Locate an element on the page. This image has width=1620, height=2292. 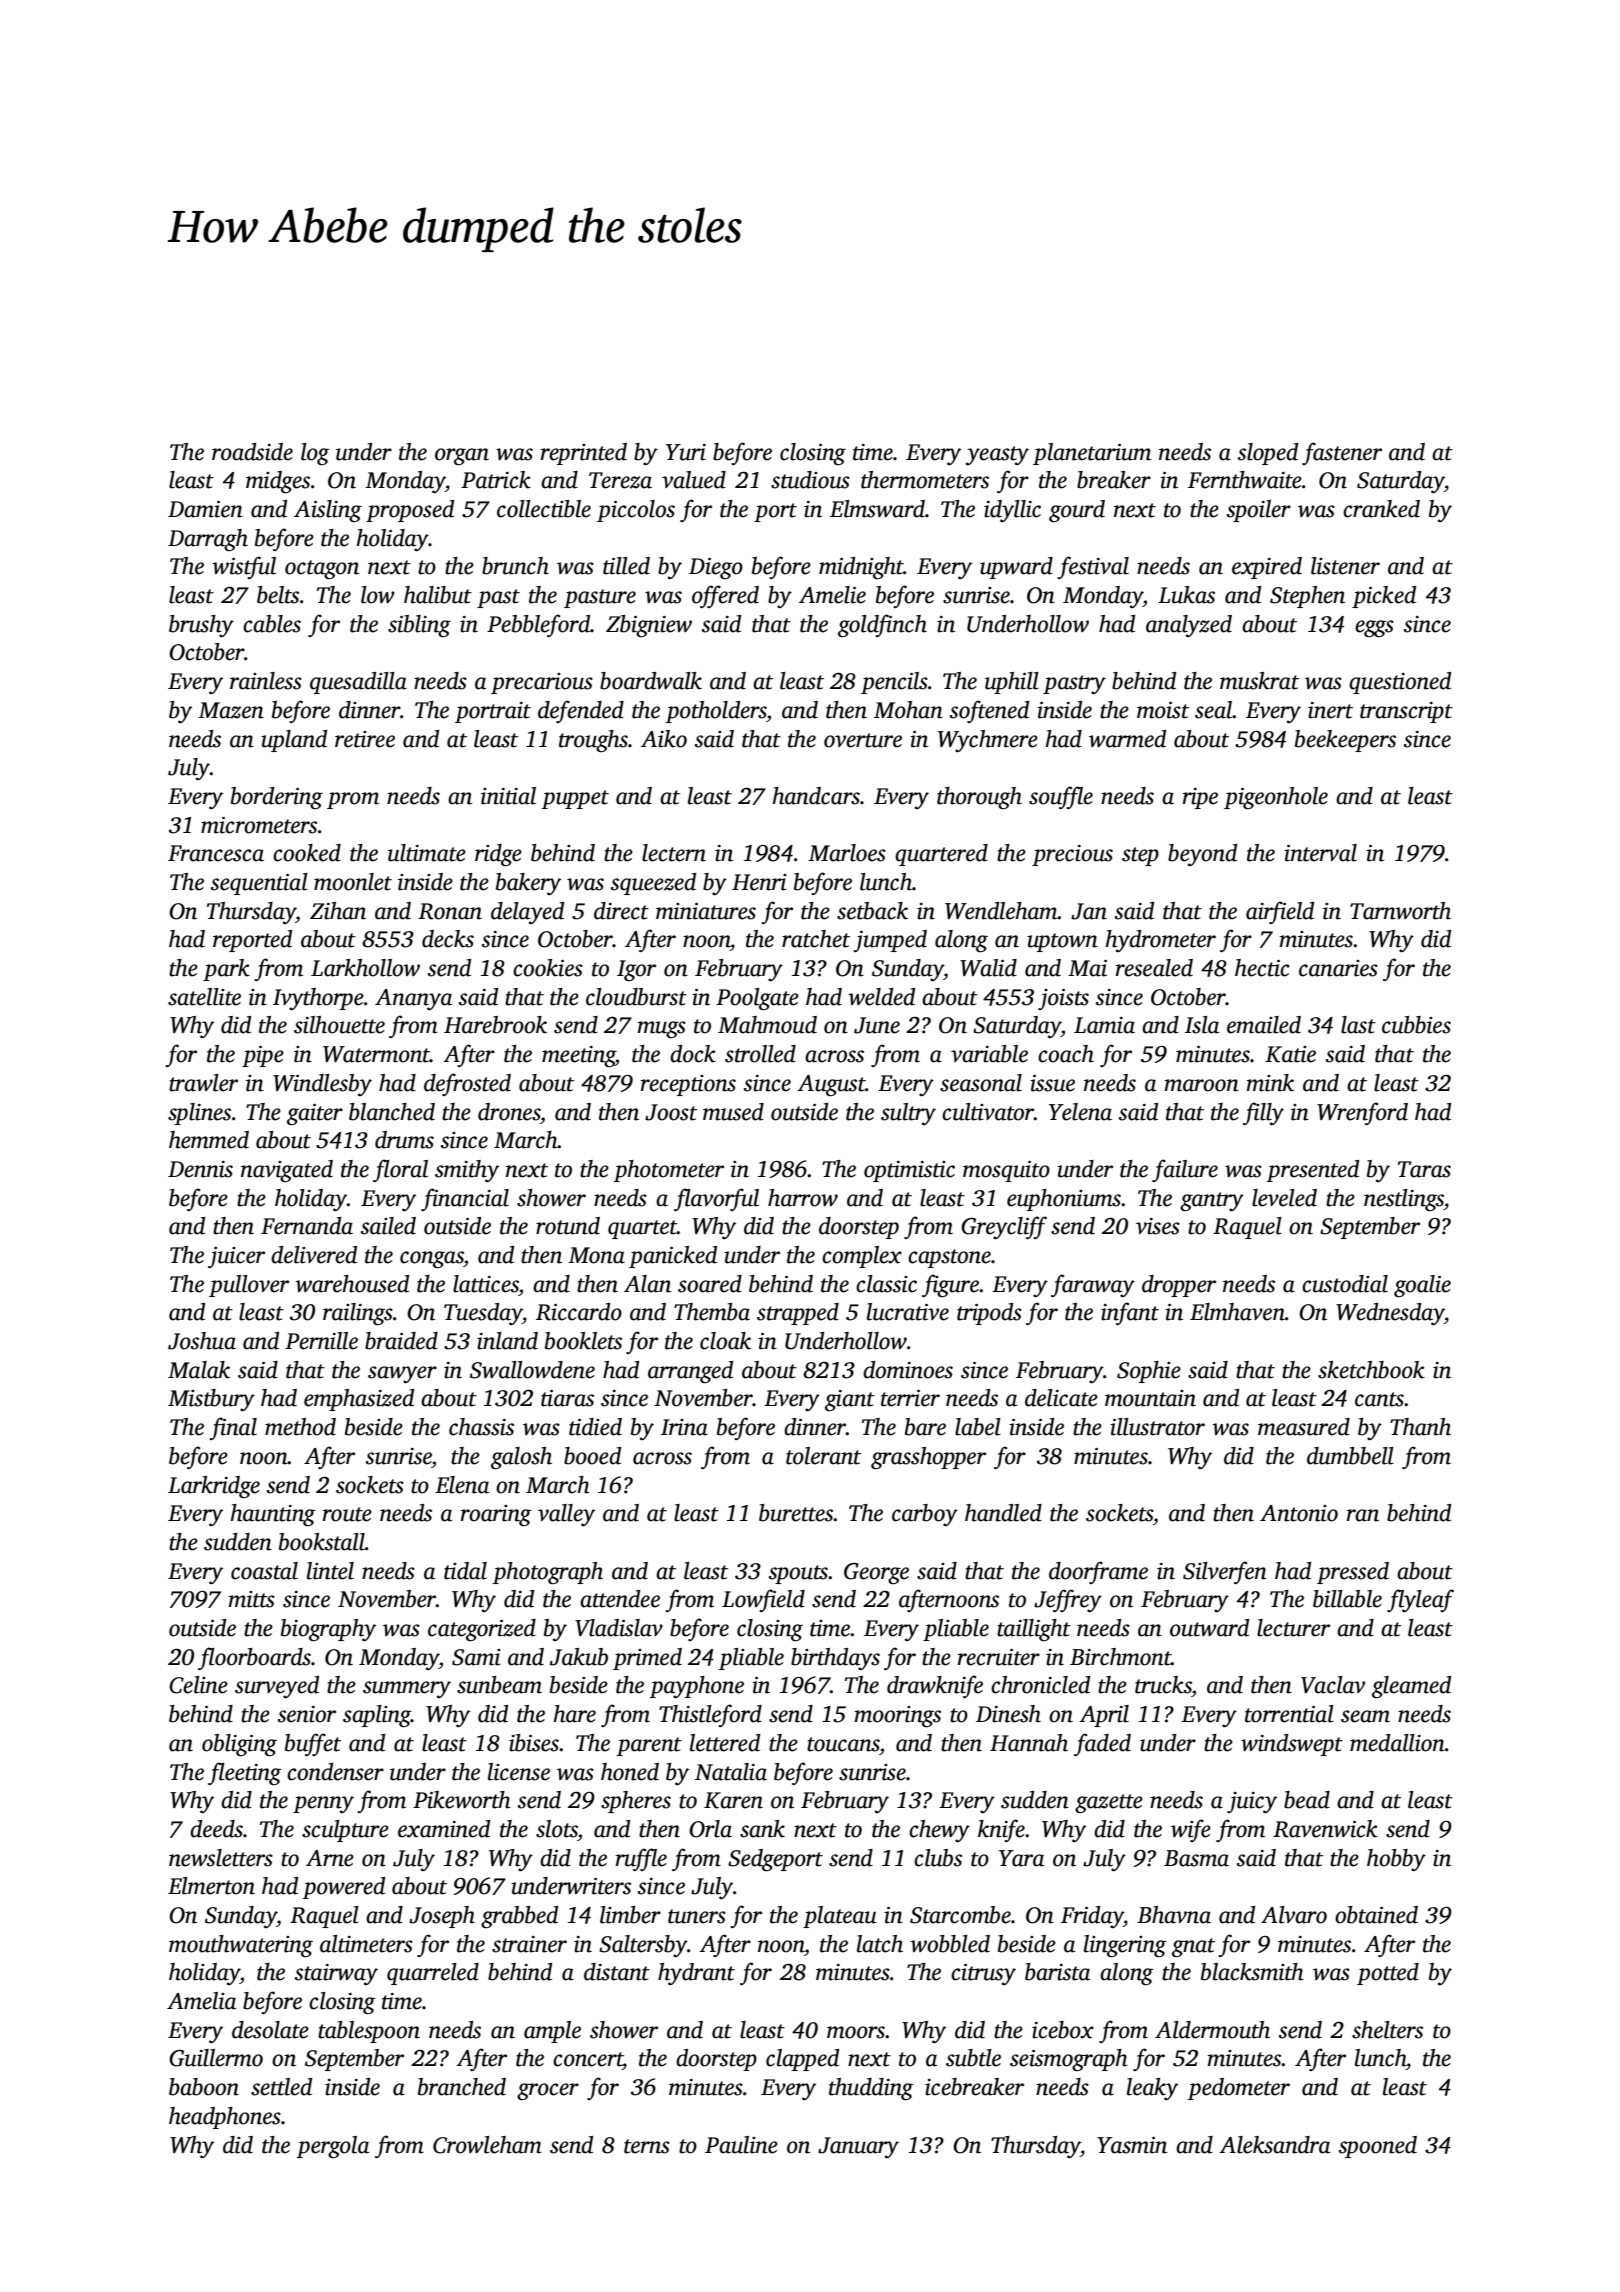
smithy is located at coordinates (467, 1171).
